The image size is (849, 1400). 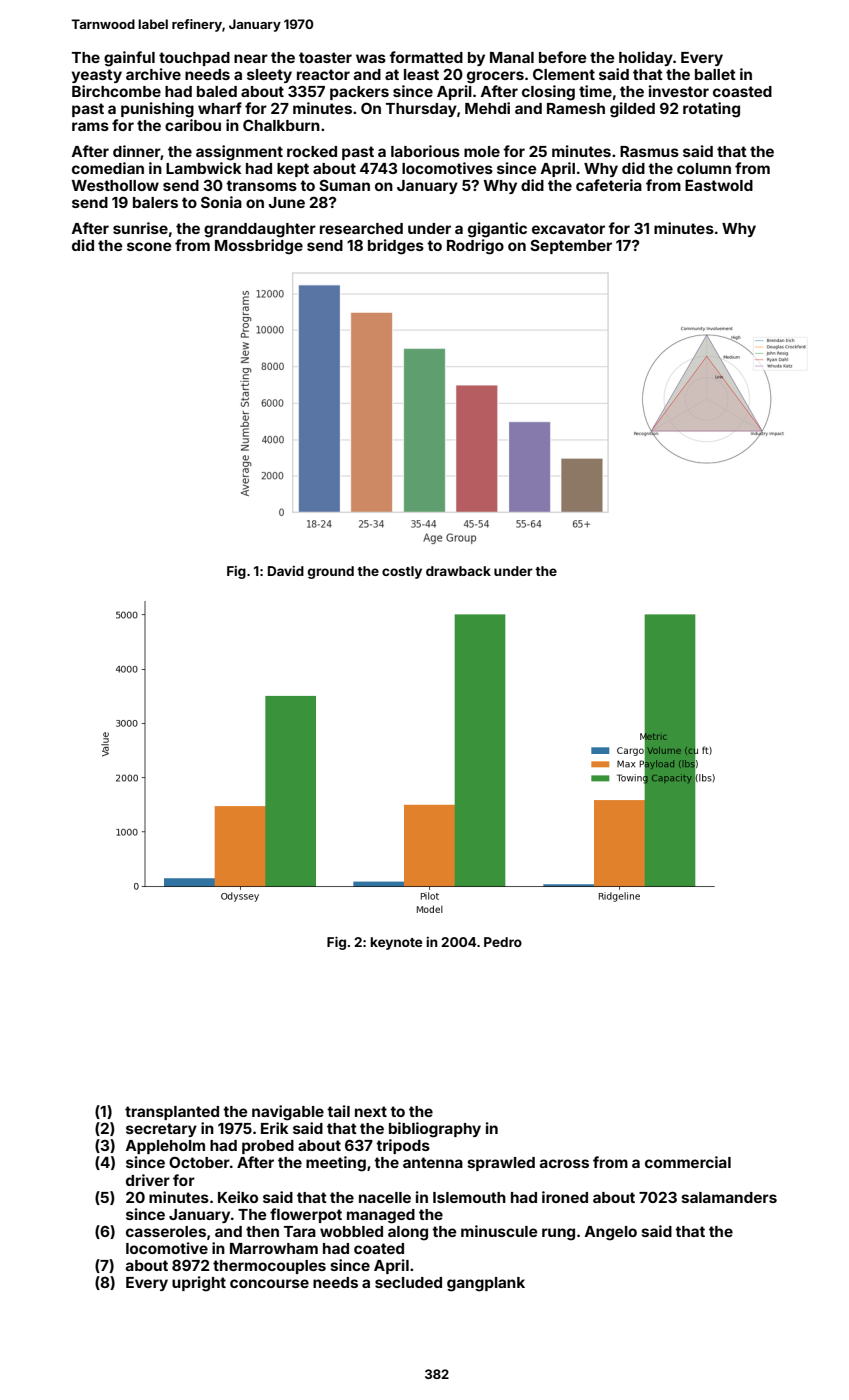 What do you see at coordinates (286, 571) in the document?
I see `David` at bounding box center [286, 571].
